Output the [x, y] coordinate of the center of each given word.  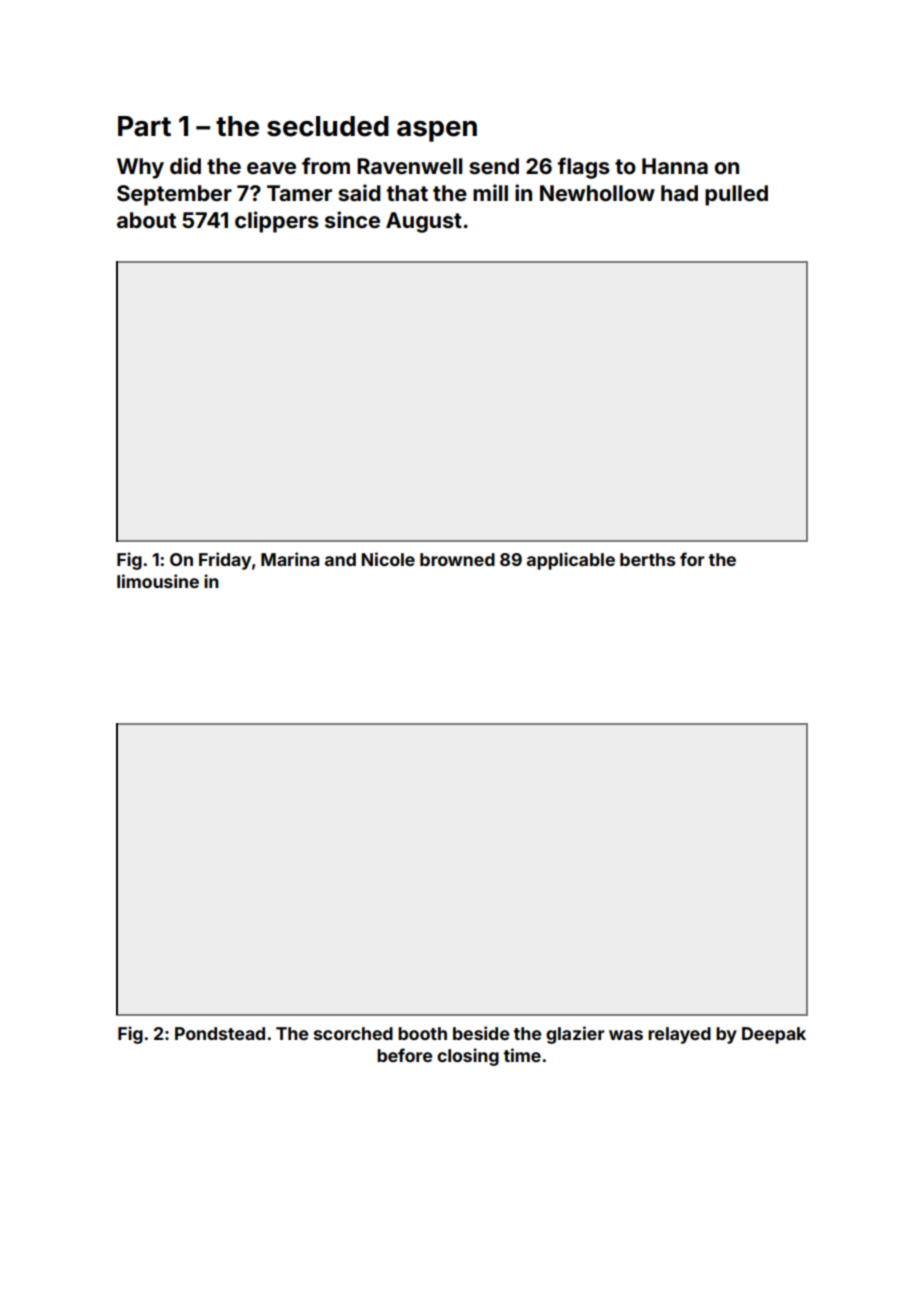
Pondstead [220, 1033]
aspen [437, 131]
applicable [571, 561]
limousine [158, 581]
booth [422, 1033]
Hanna [675, 166]
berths [648, 559]
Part [144, 126]
